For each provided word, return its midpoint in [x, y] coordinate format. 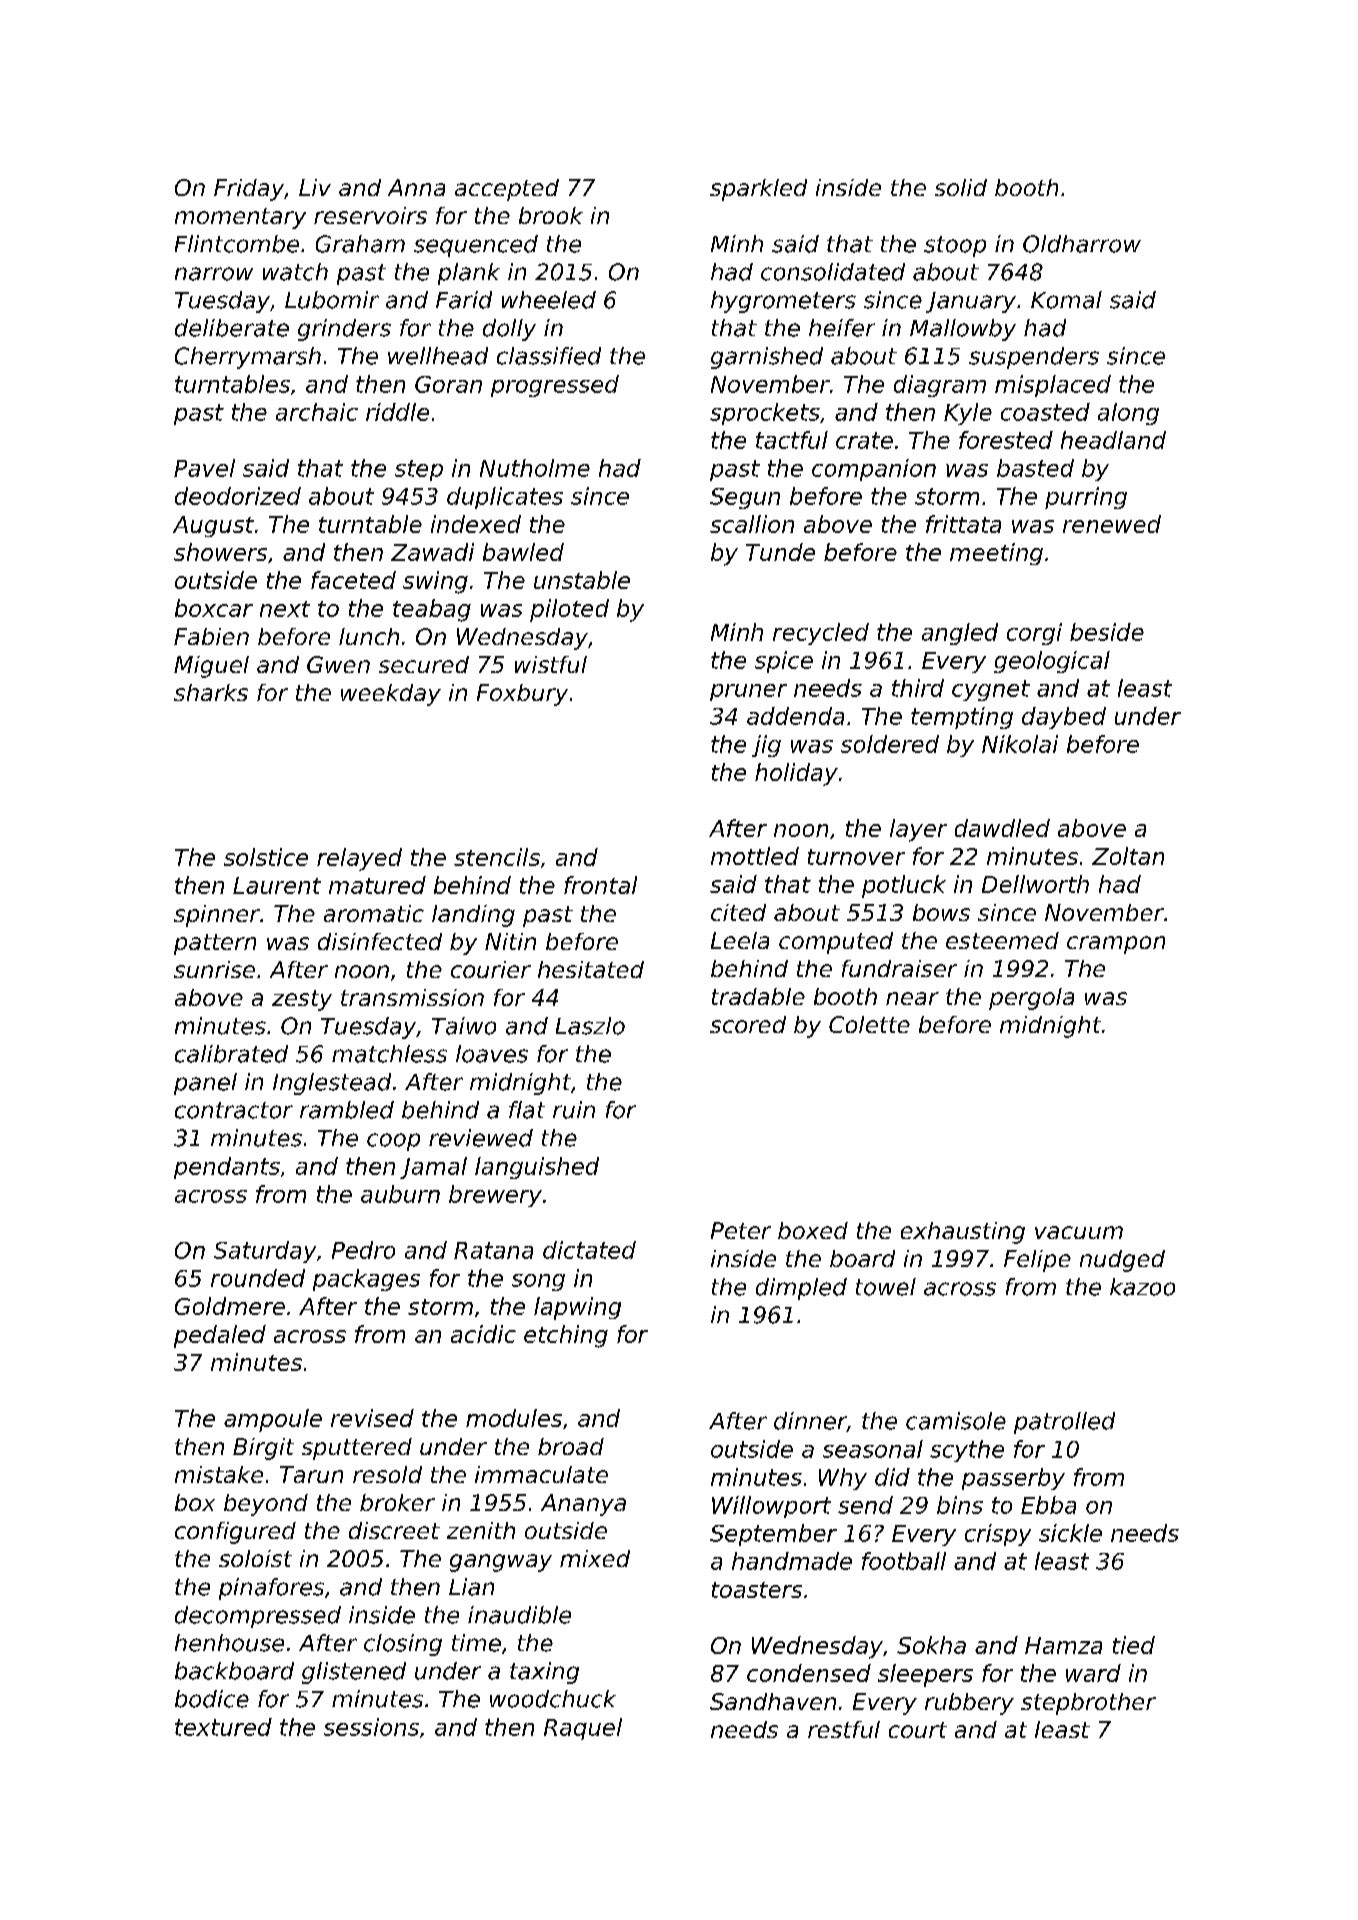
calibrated [231, 1054]
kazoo [1142, 1287]
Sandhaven [773, 1701]
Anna [416, 187]
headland [1113, 440]
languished [537, 1168]
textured [223, 1727]
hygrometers [783, 302]
